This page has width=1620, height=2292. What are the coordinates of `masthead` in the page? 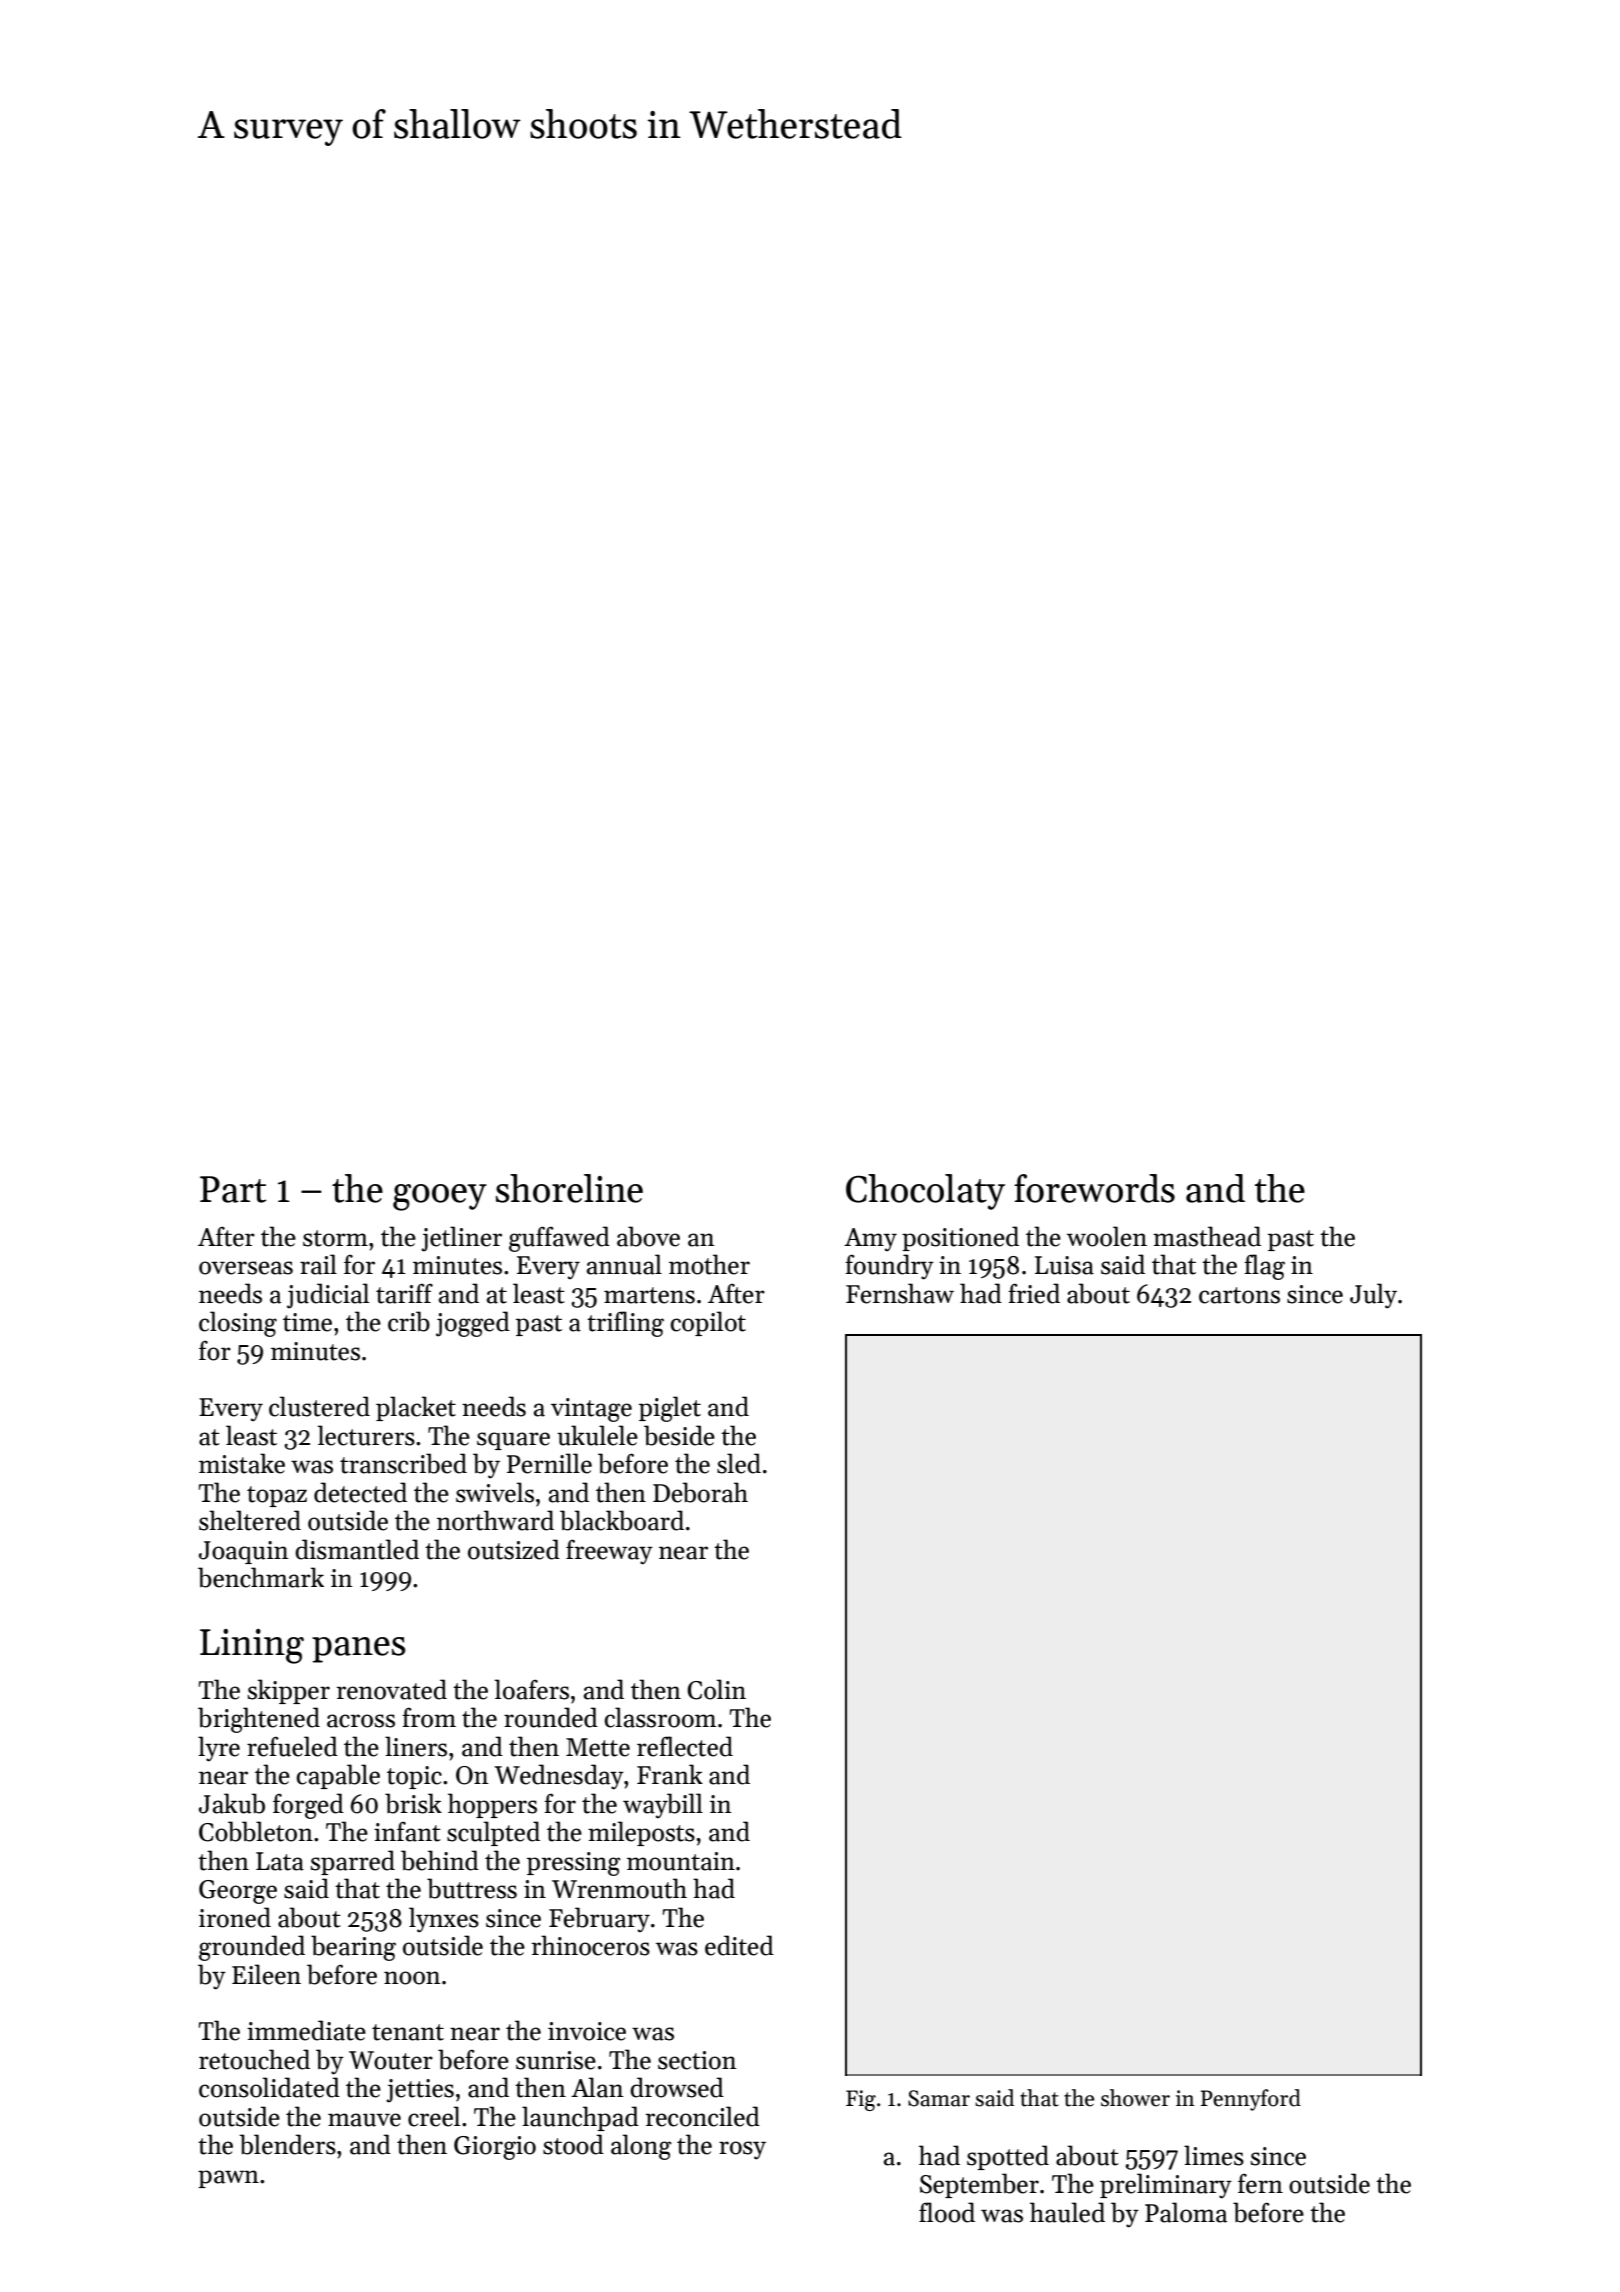 It's located at (1207, 1236).
